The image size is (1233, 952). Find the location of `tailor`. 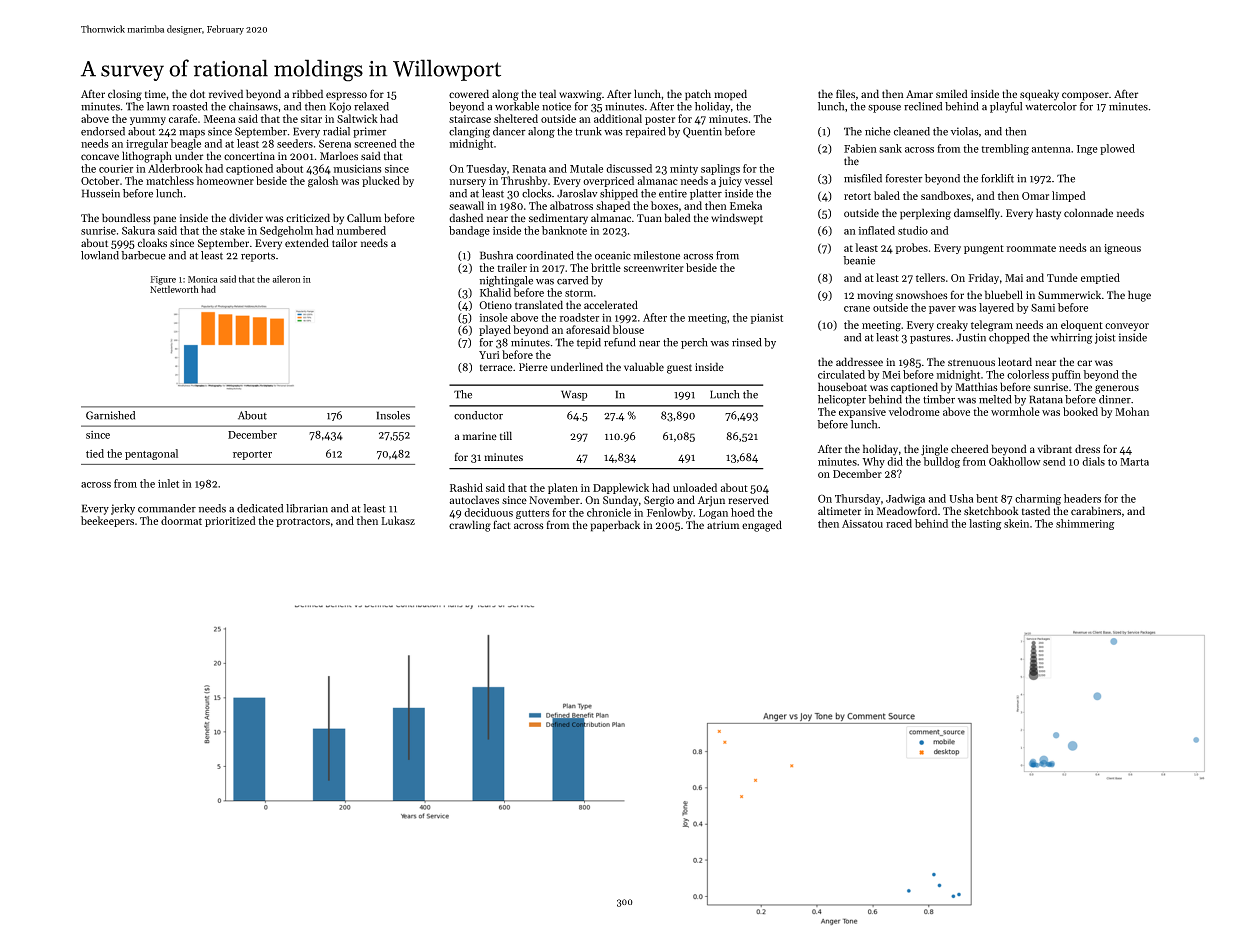

tailor is located at coordinates (344, 242).
